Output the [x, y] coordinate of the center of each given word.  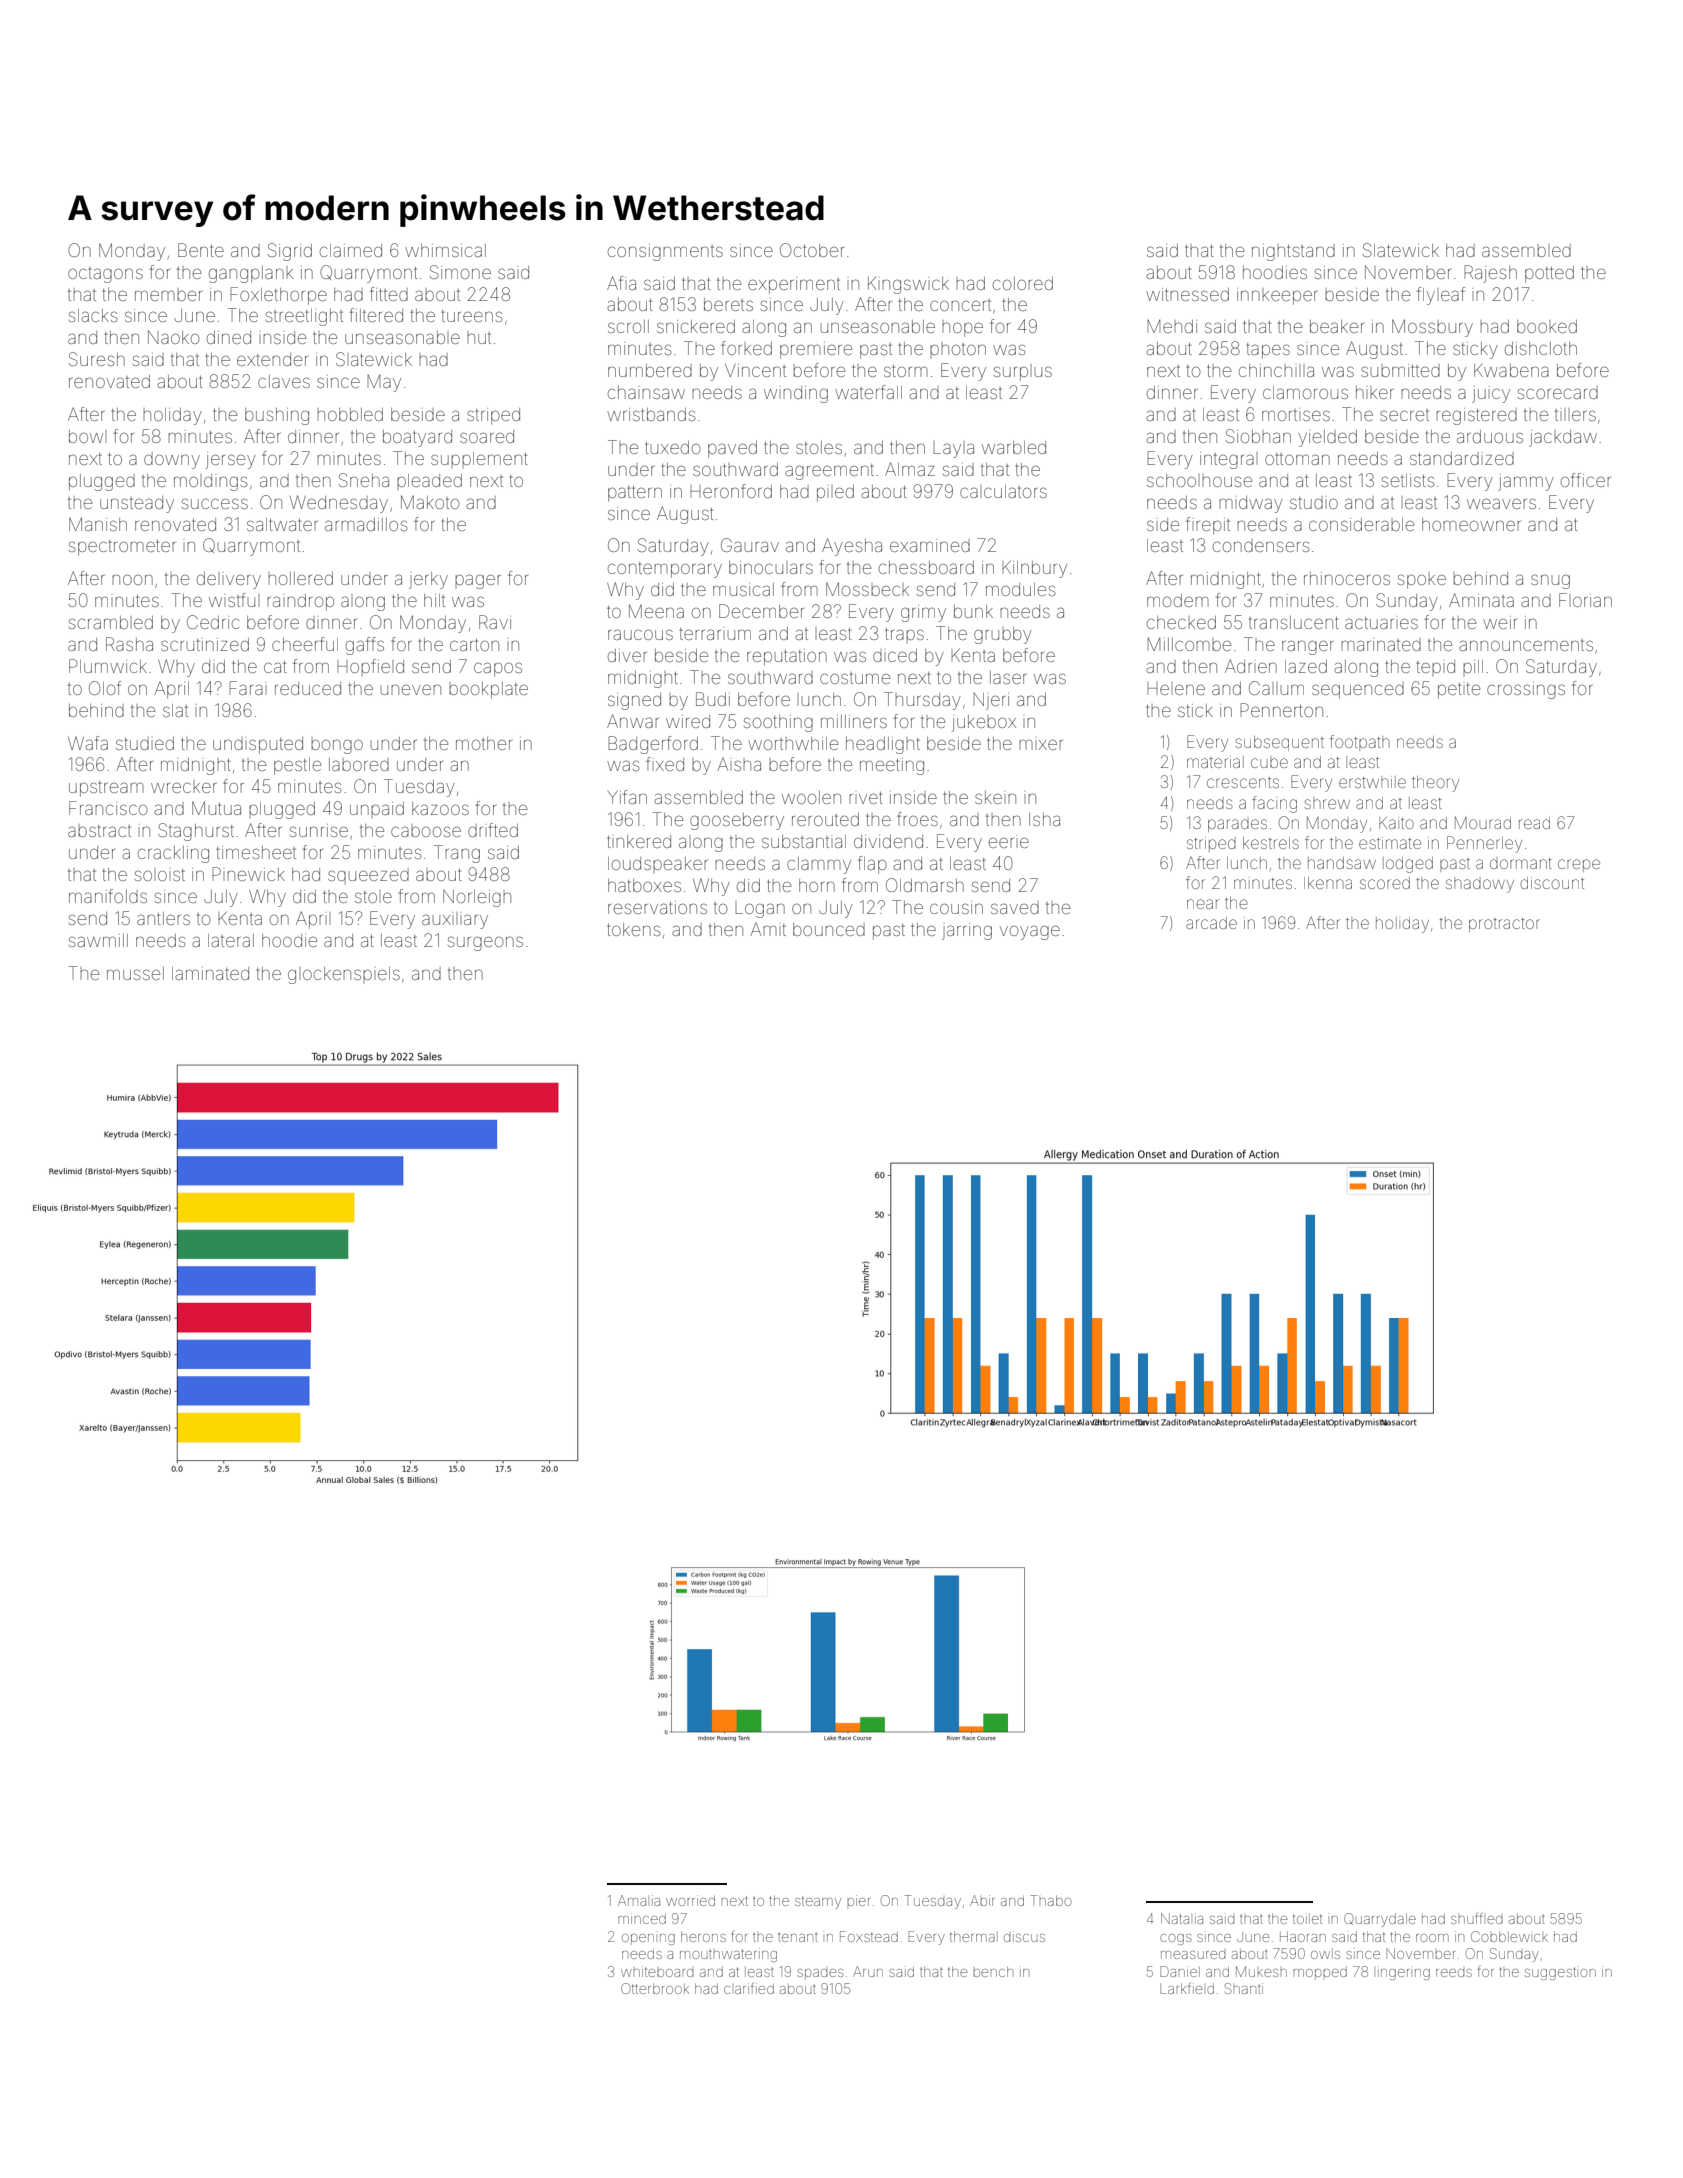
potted [1549, 274]
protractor [1504, 925]
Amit [768, 929]
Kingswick [908, 285]
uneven [411, 689]
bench [993, 1971]
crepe [1579, 865]
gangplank [251, 274]
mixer [1041, 744]
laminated [210, 973]
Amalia [639, 1900]
